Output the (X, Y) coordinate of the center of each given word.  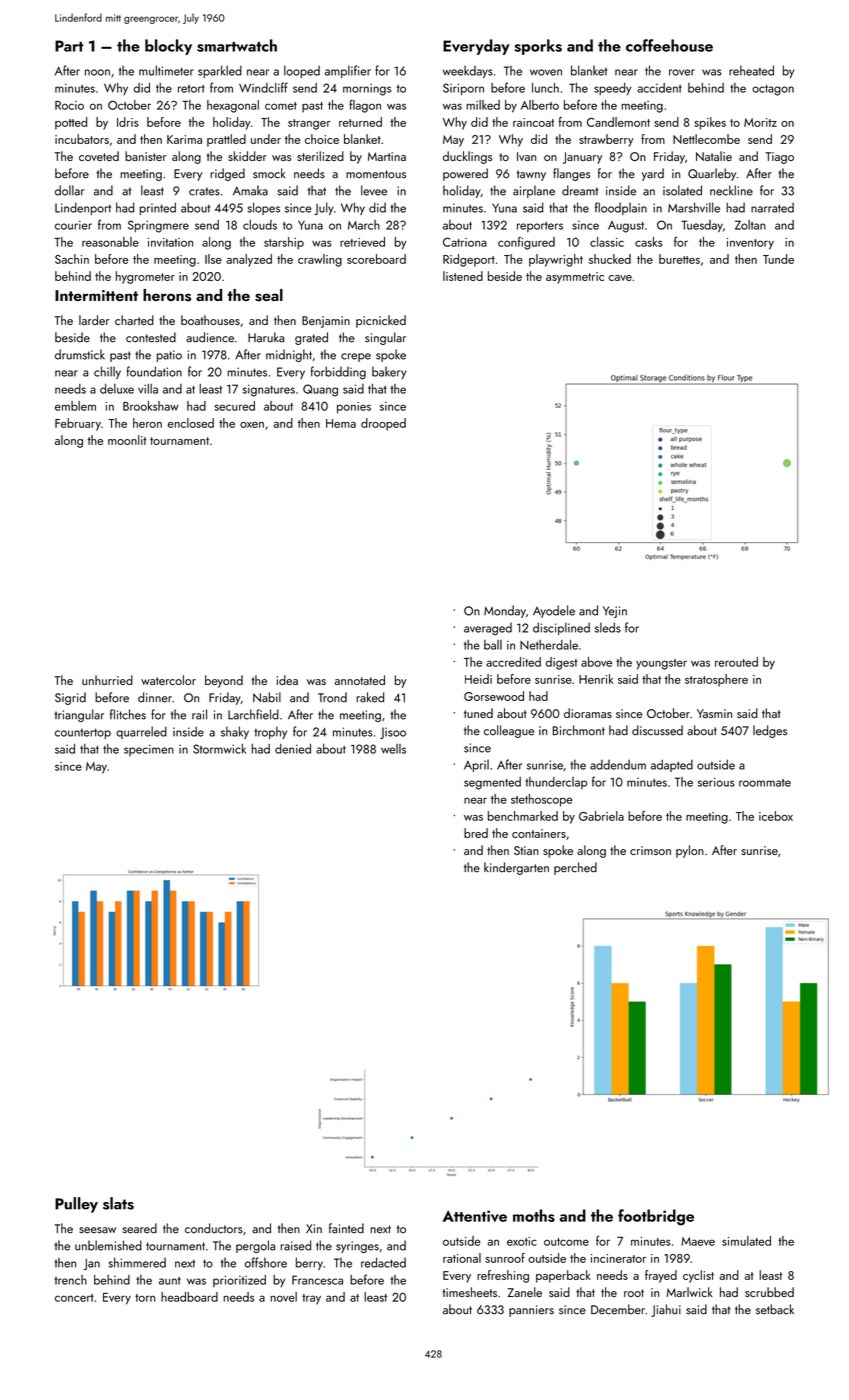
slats (118, 1203)
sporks (538, 47)
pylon (690, 851)
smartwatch (237, 45)
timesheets (469, 1292)
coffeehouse (669, 45)
